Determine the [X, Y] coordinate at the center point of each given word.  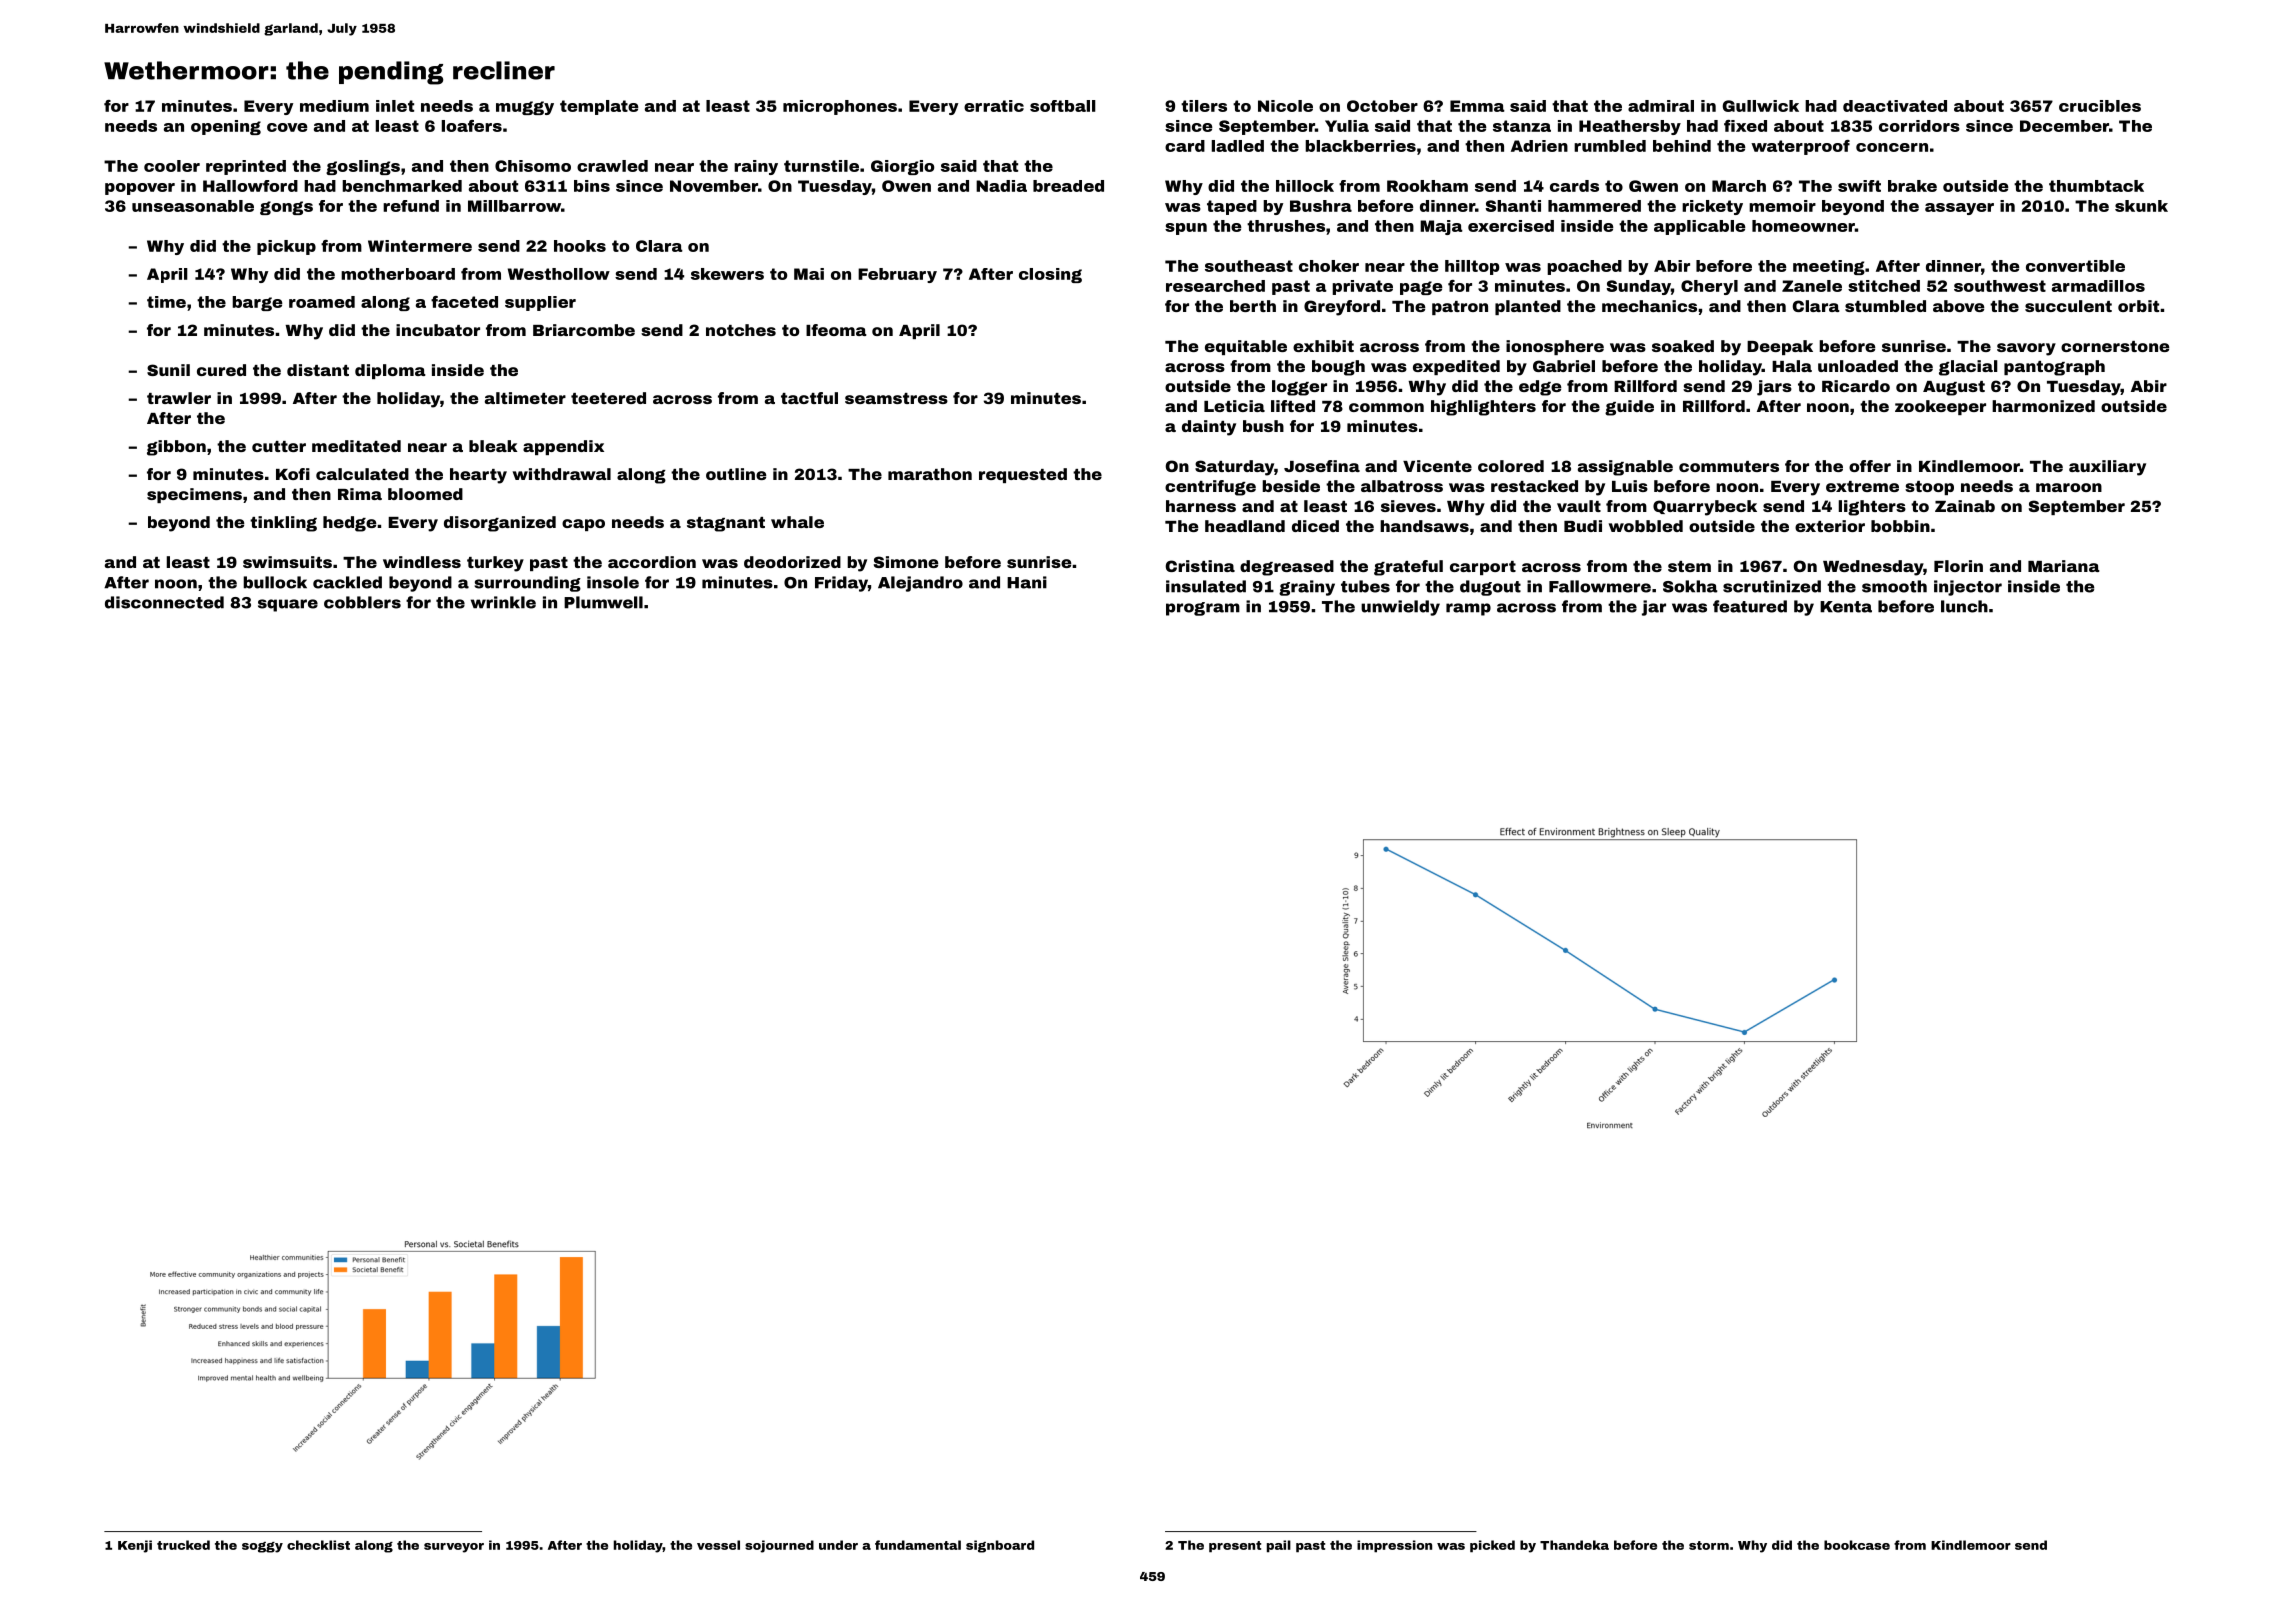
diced [1315, 526]
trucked [183, 1545]
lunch [1964, 606]
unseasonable [193, 206]
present [1235, 1547]
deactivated [1895, 106]
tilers [1204, 106]
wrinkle [503, 602]
